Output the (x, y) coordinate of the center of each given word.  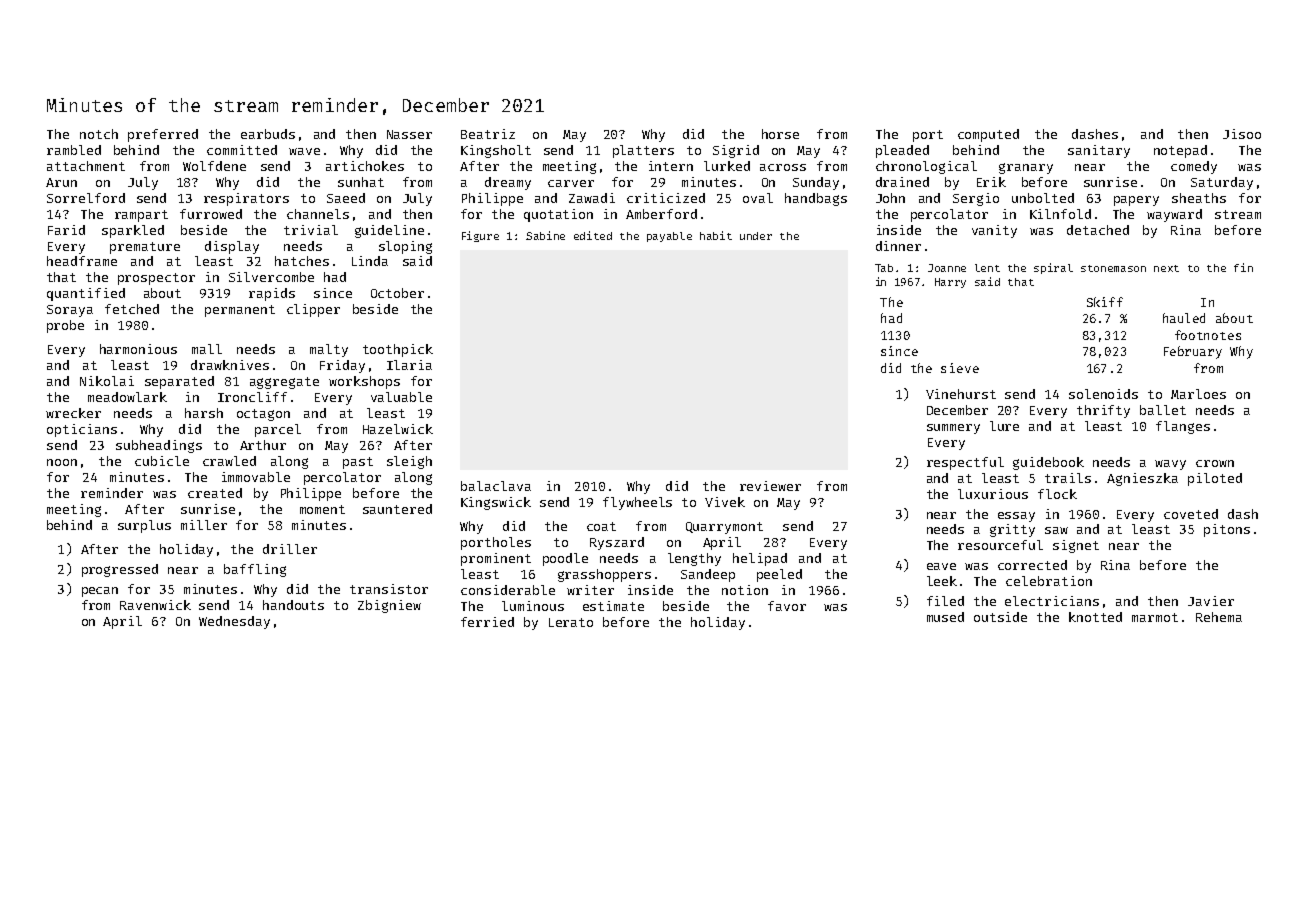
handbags (816, 199)
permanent (240, 311)
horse (780, 134)
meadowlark (127, 397)
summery (953, 429)
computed (988, 135)
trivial (311, 230)
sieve (960, 368)
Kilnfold (1060, 214)
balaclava (496, 486)
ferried (487, 622)
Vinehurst (961, 394)
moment (322, 509)
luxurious (993, 494)
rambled (74, 150)
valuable (401, 397)
